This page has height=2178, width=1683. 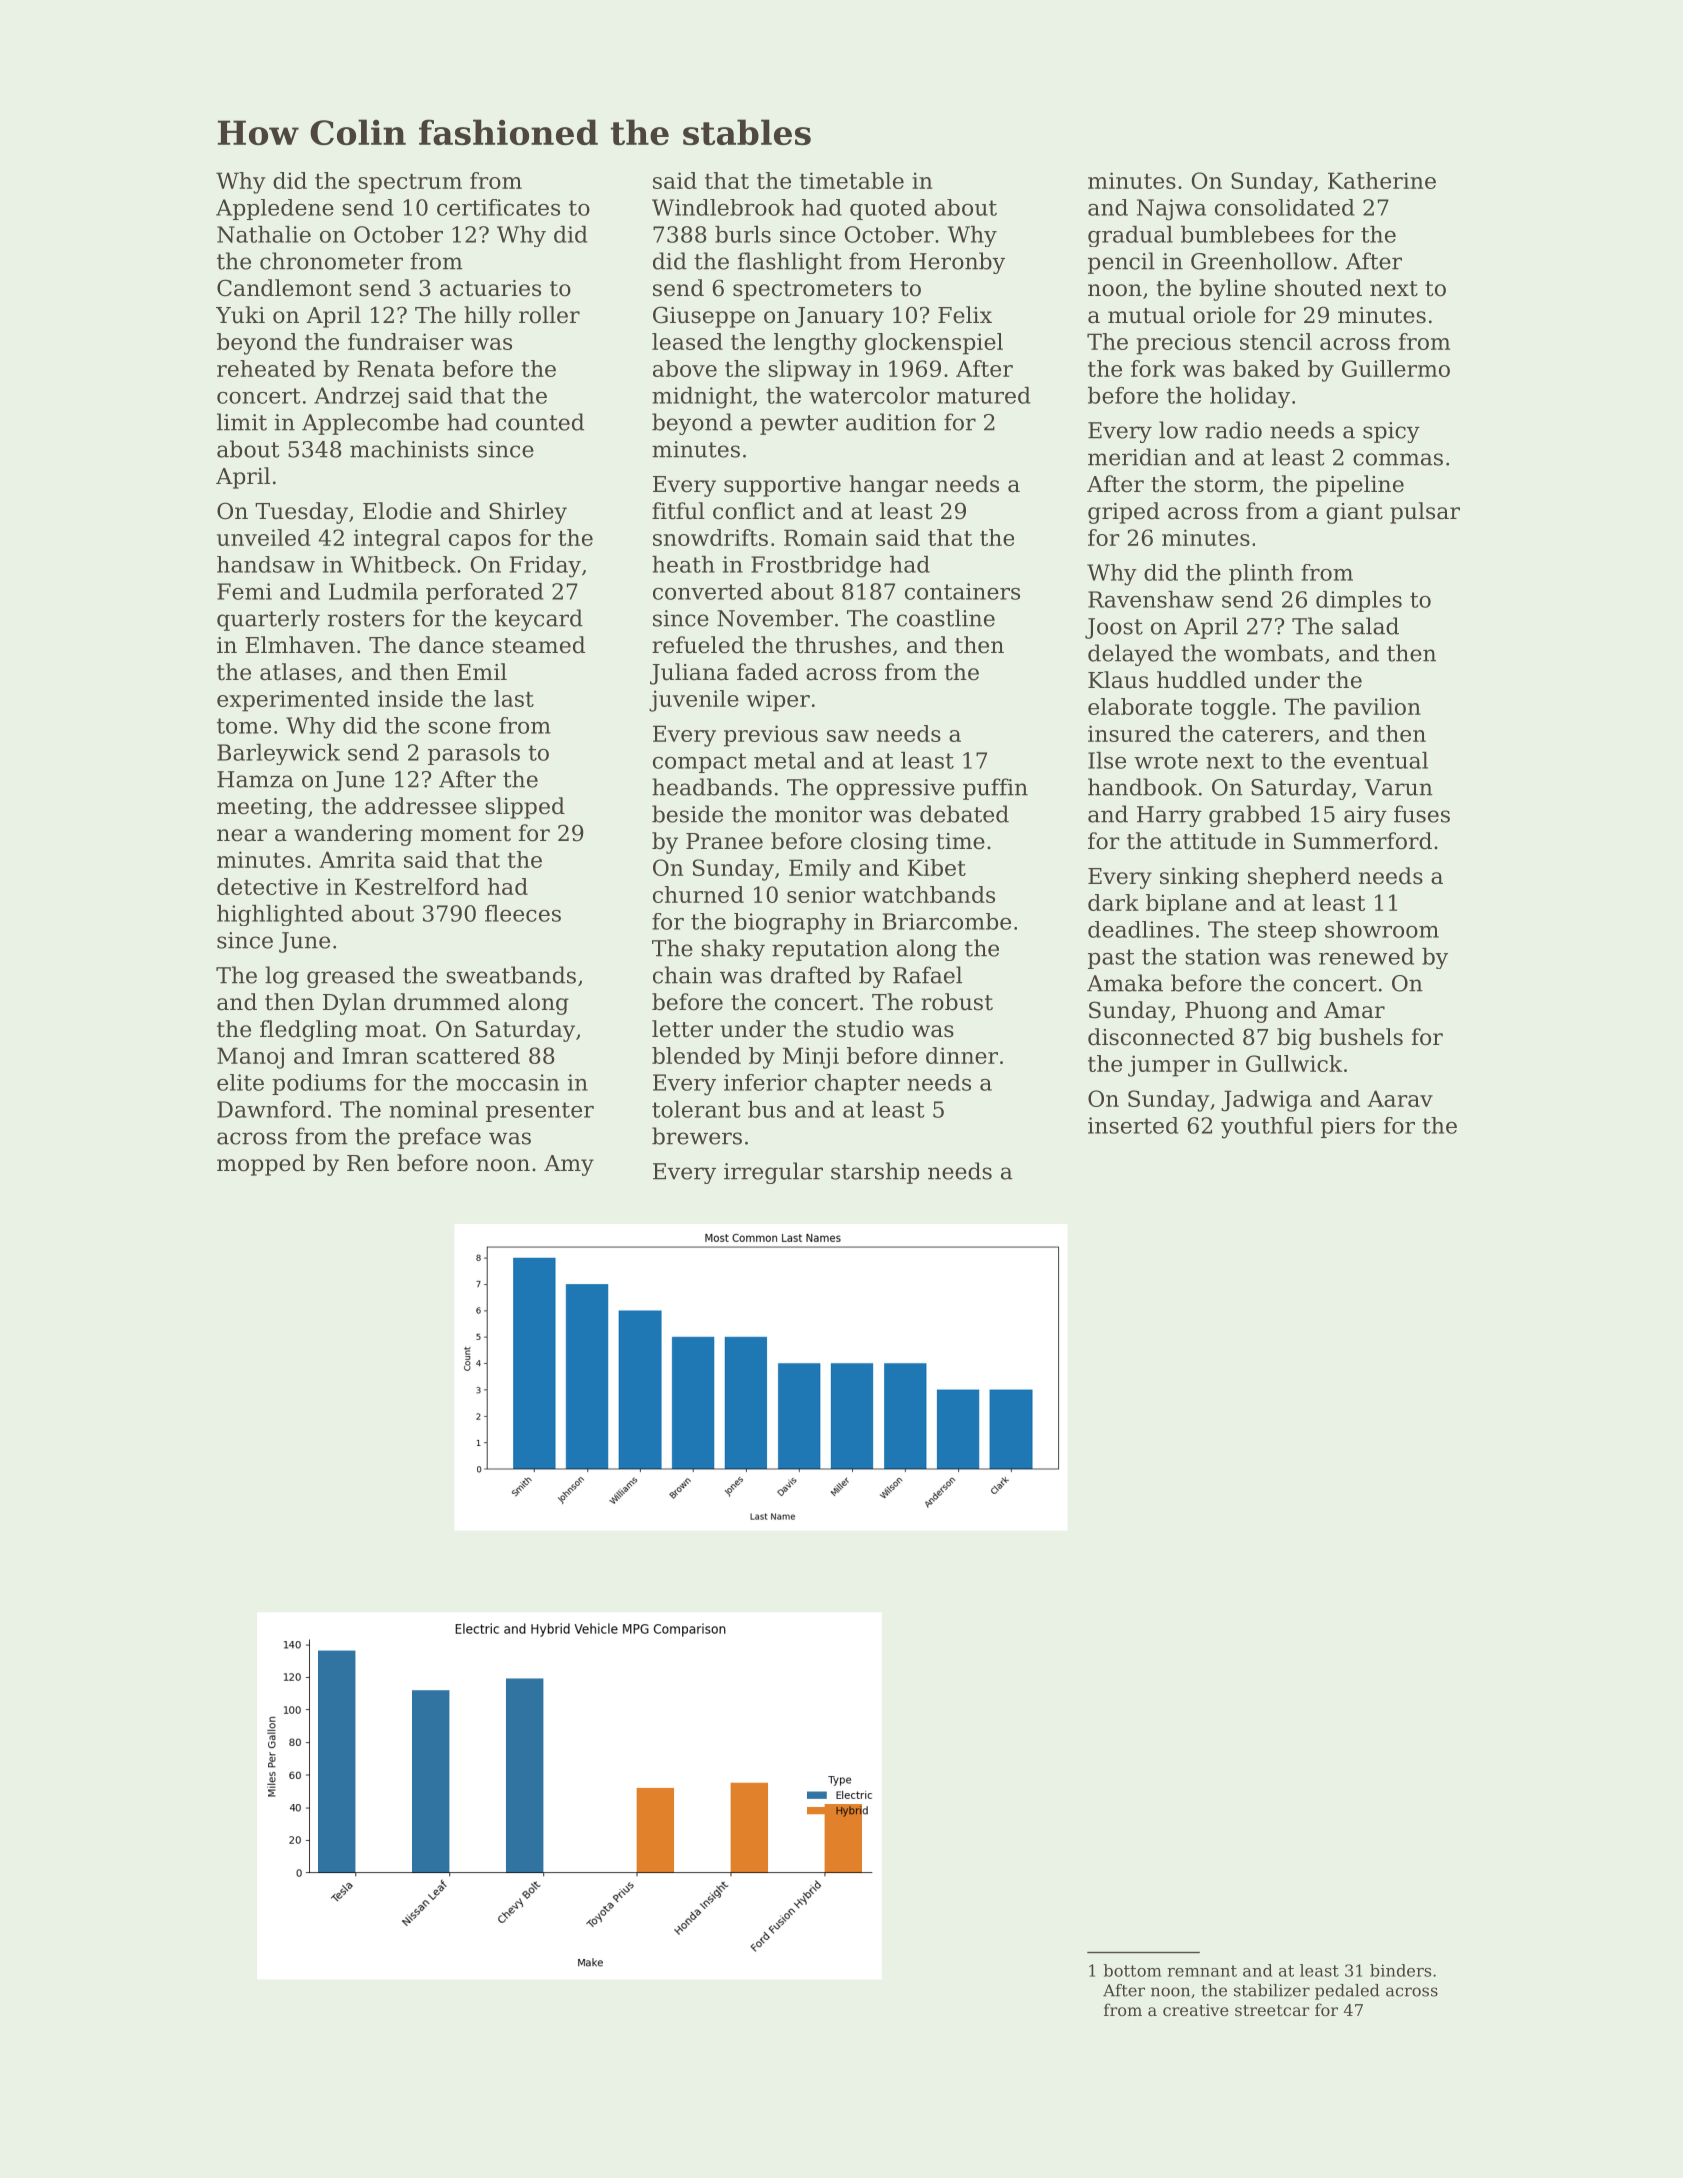 What do you see at coordinates (1272, 1990) in the page?
I see `stabilizer` at bounding box center [1272, 1990].
